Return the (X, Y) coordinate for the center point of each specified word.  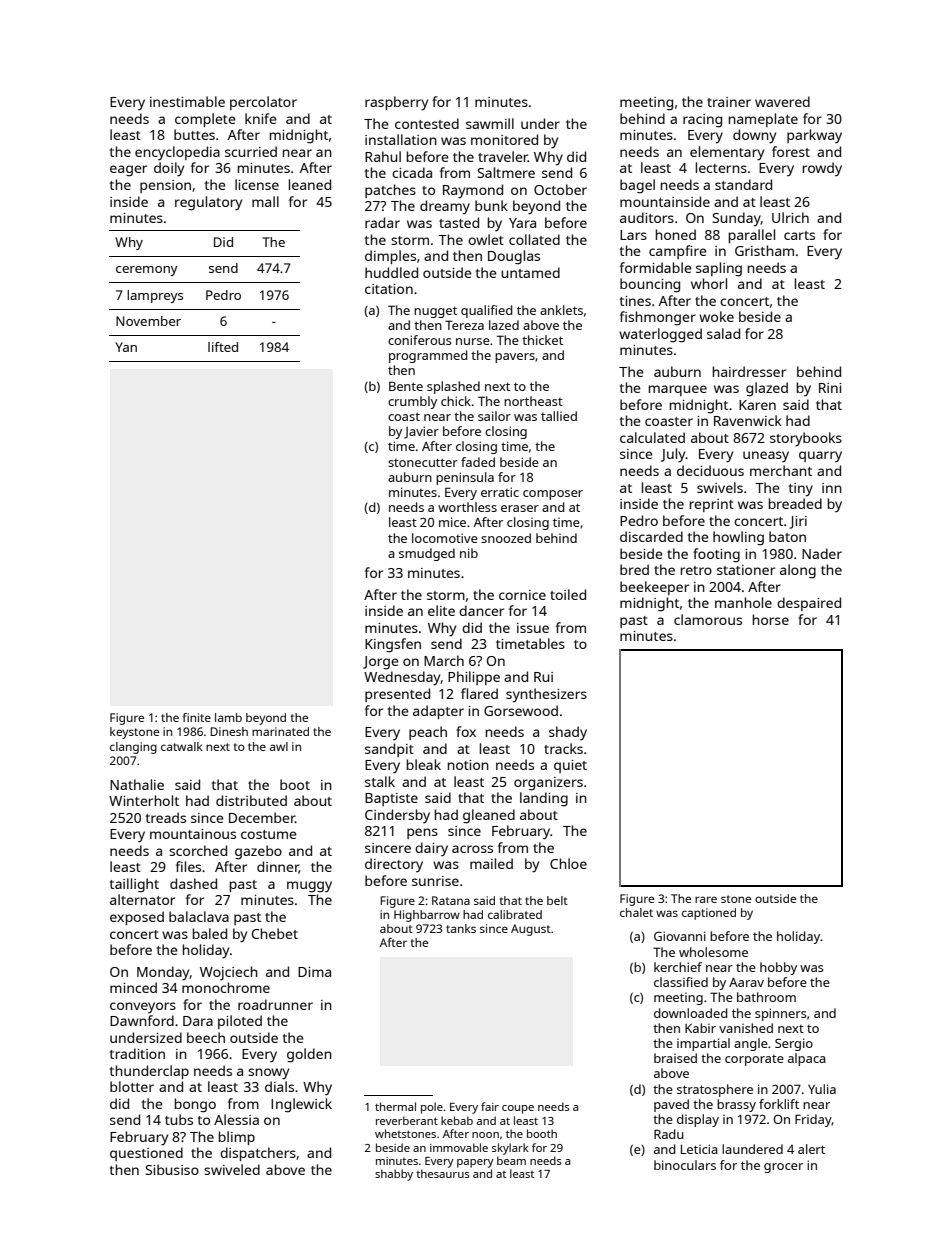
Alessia (236, 1119)
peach (428, 733)
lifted (223, 347)
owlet (486, 239)
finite (197, 717)
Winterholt (144, 800)
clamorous (708, 619)
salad (723, 333)
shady (568, 733)
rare (706, 899)
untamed (530, 272)
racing (702, 121)
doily (169, 169)
